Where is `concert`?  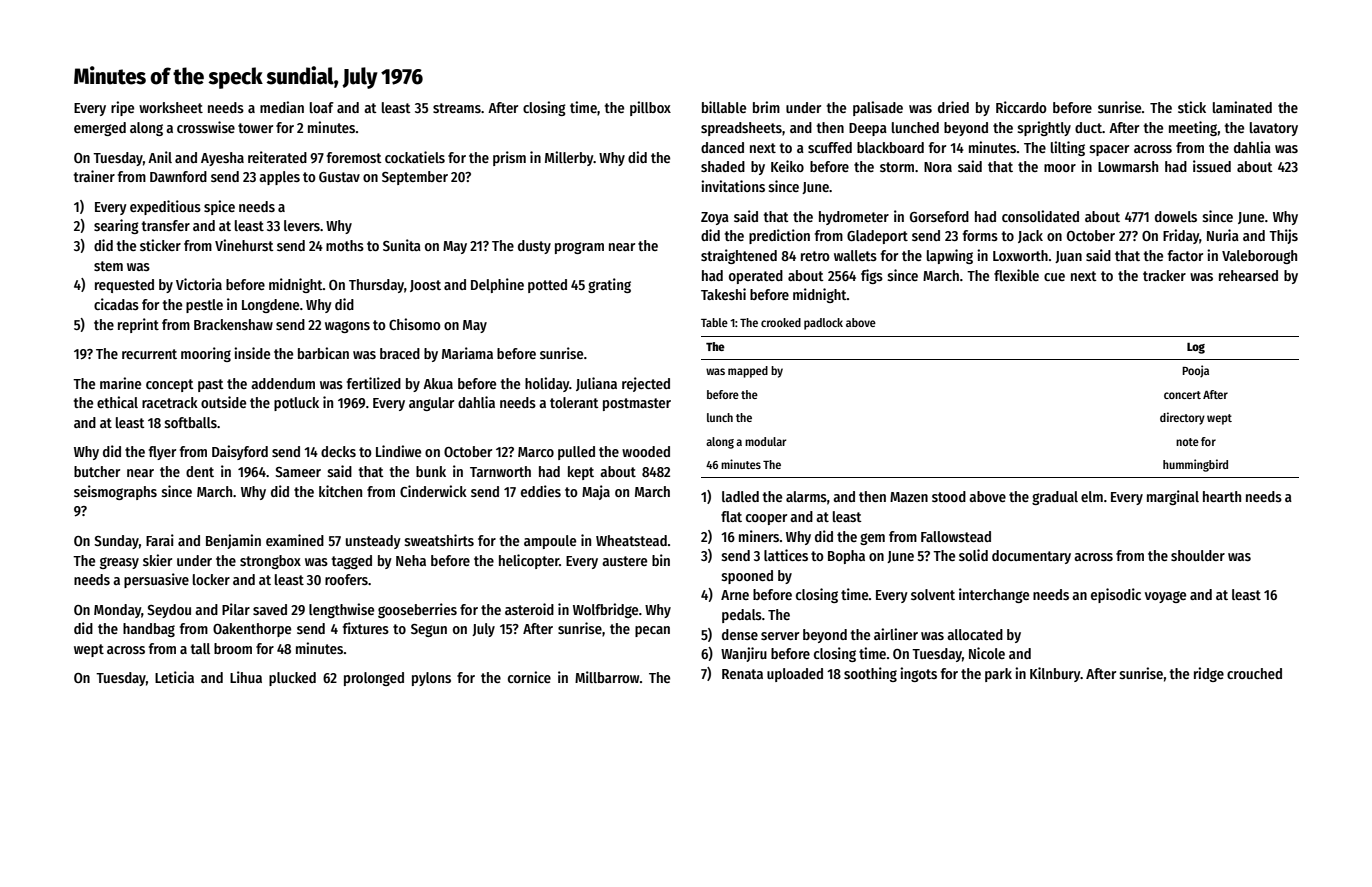
concert is located at coordinates (1182, 395).
